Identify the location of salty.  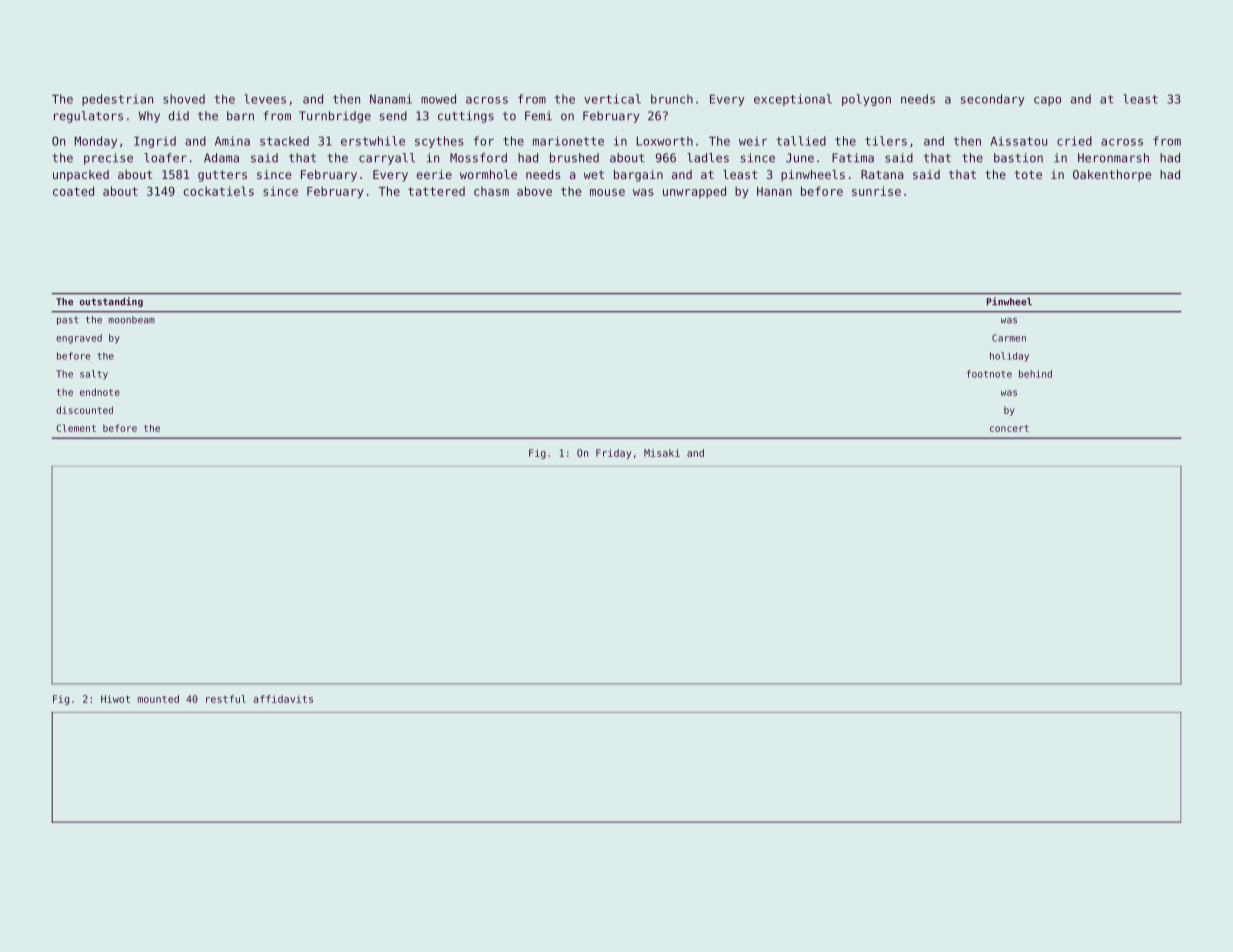
(94, 375).
